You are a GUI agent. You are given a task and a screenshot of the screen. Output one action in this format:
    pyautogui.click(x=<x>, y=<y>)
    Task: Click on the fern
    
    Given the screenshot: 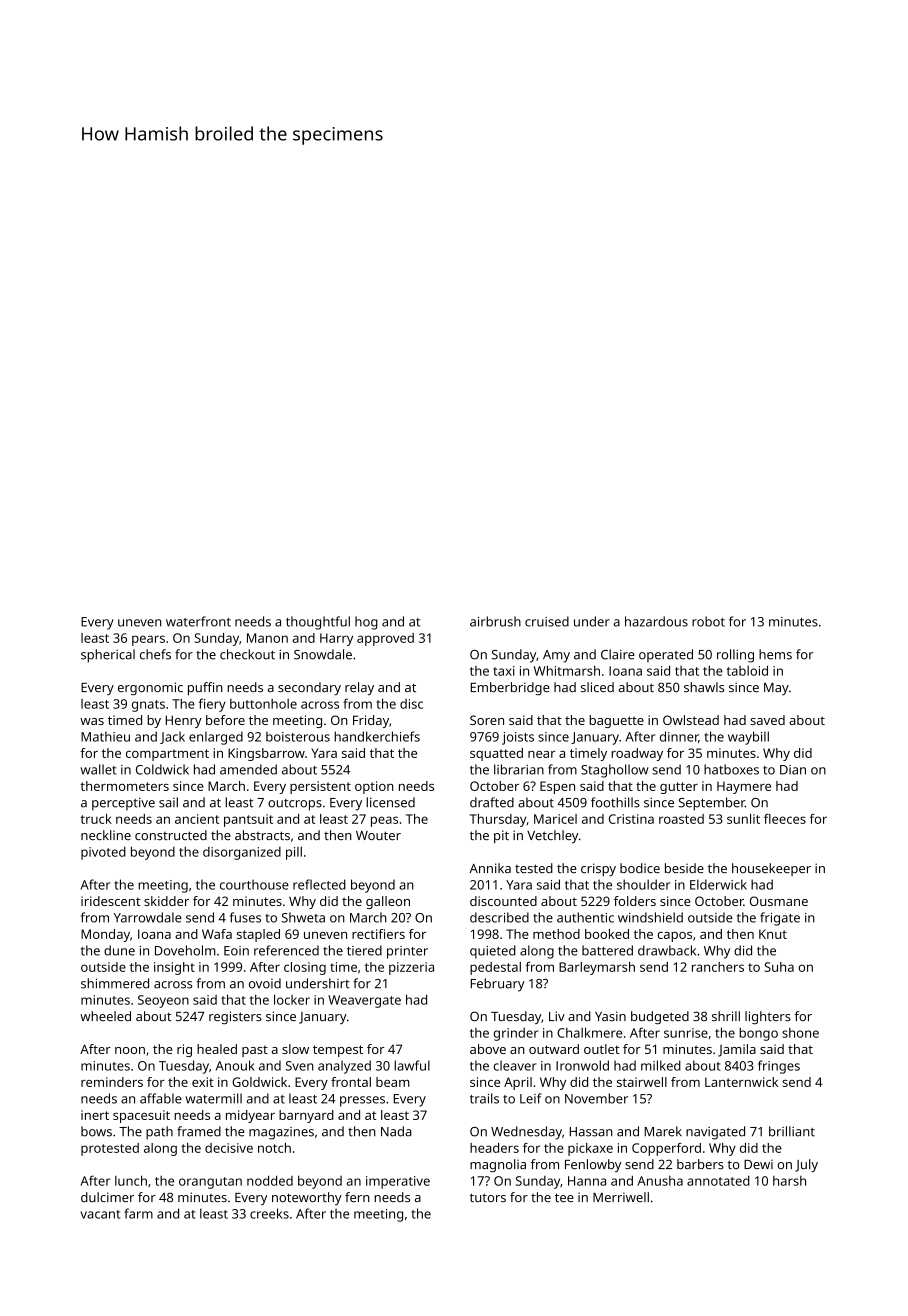 What is the action you would take?
    pyautogui.click(x=357, y=1197)
